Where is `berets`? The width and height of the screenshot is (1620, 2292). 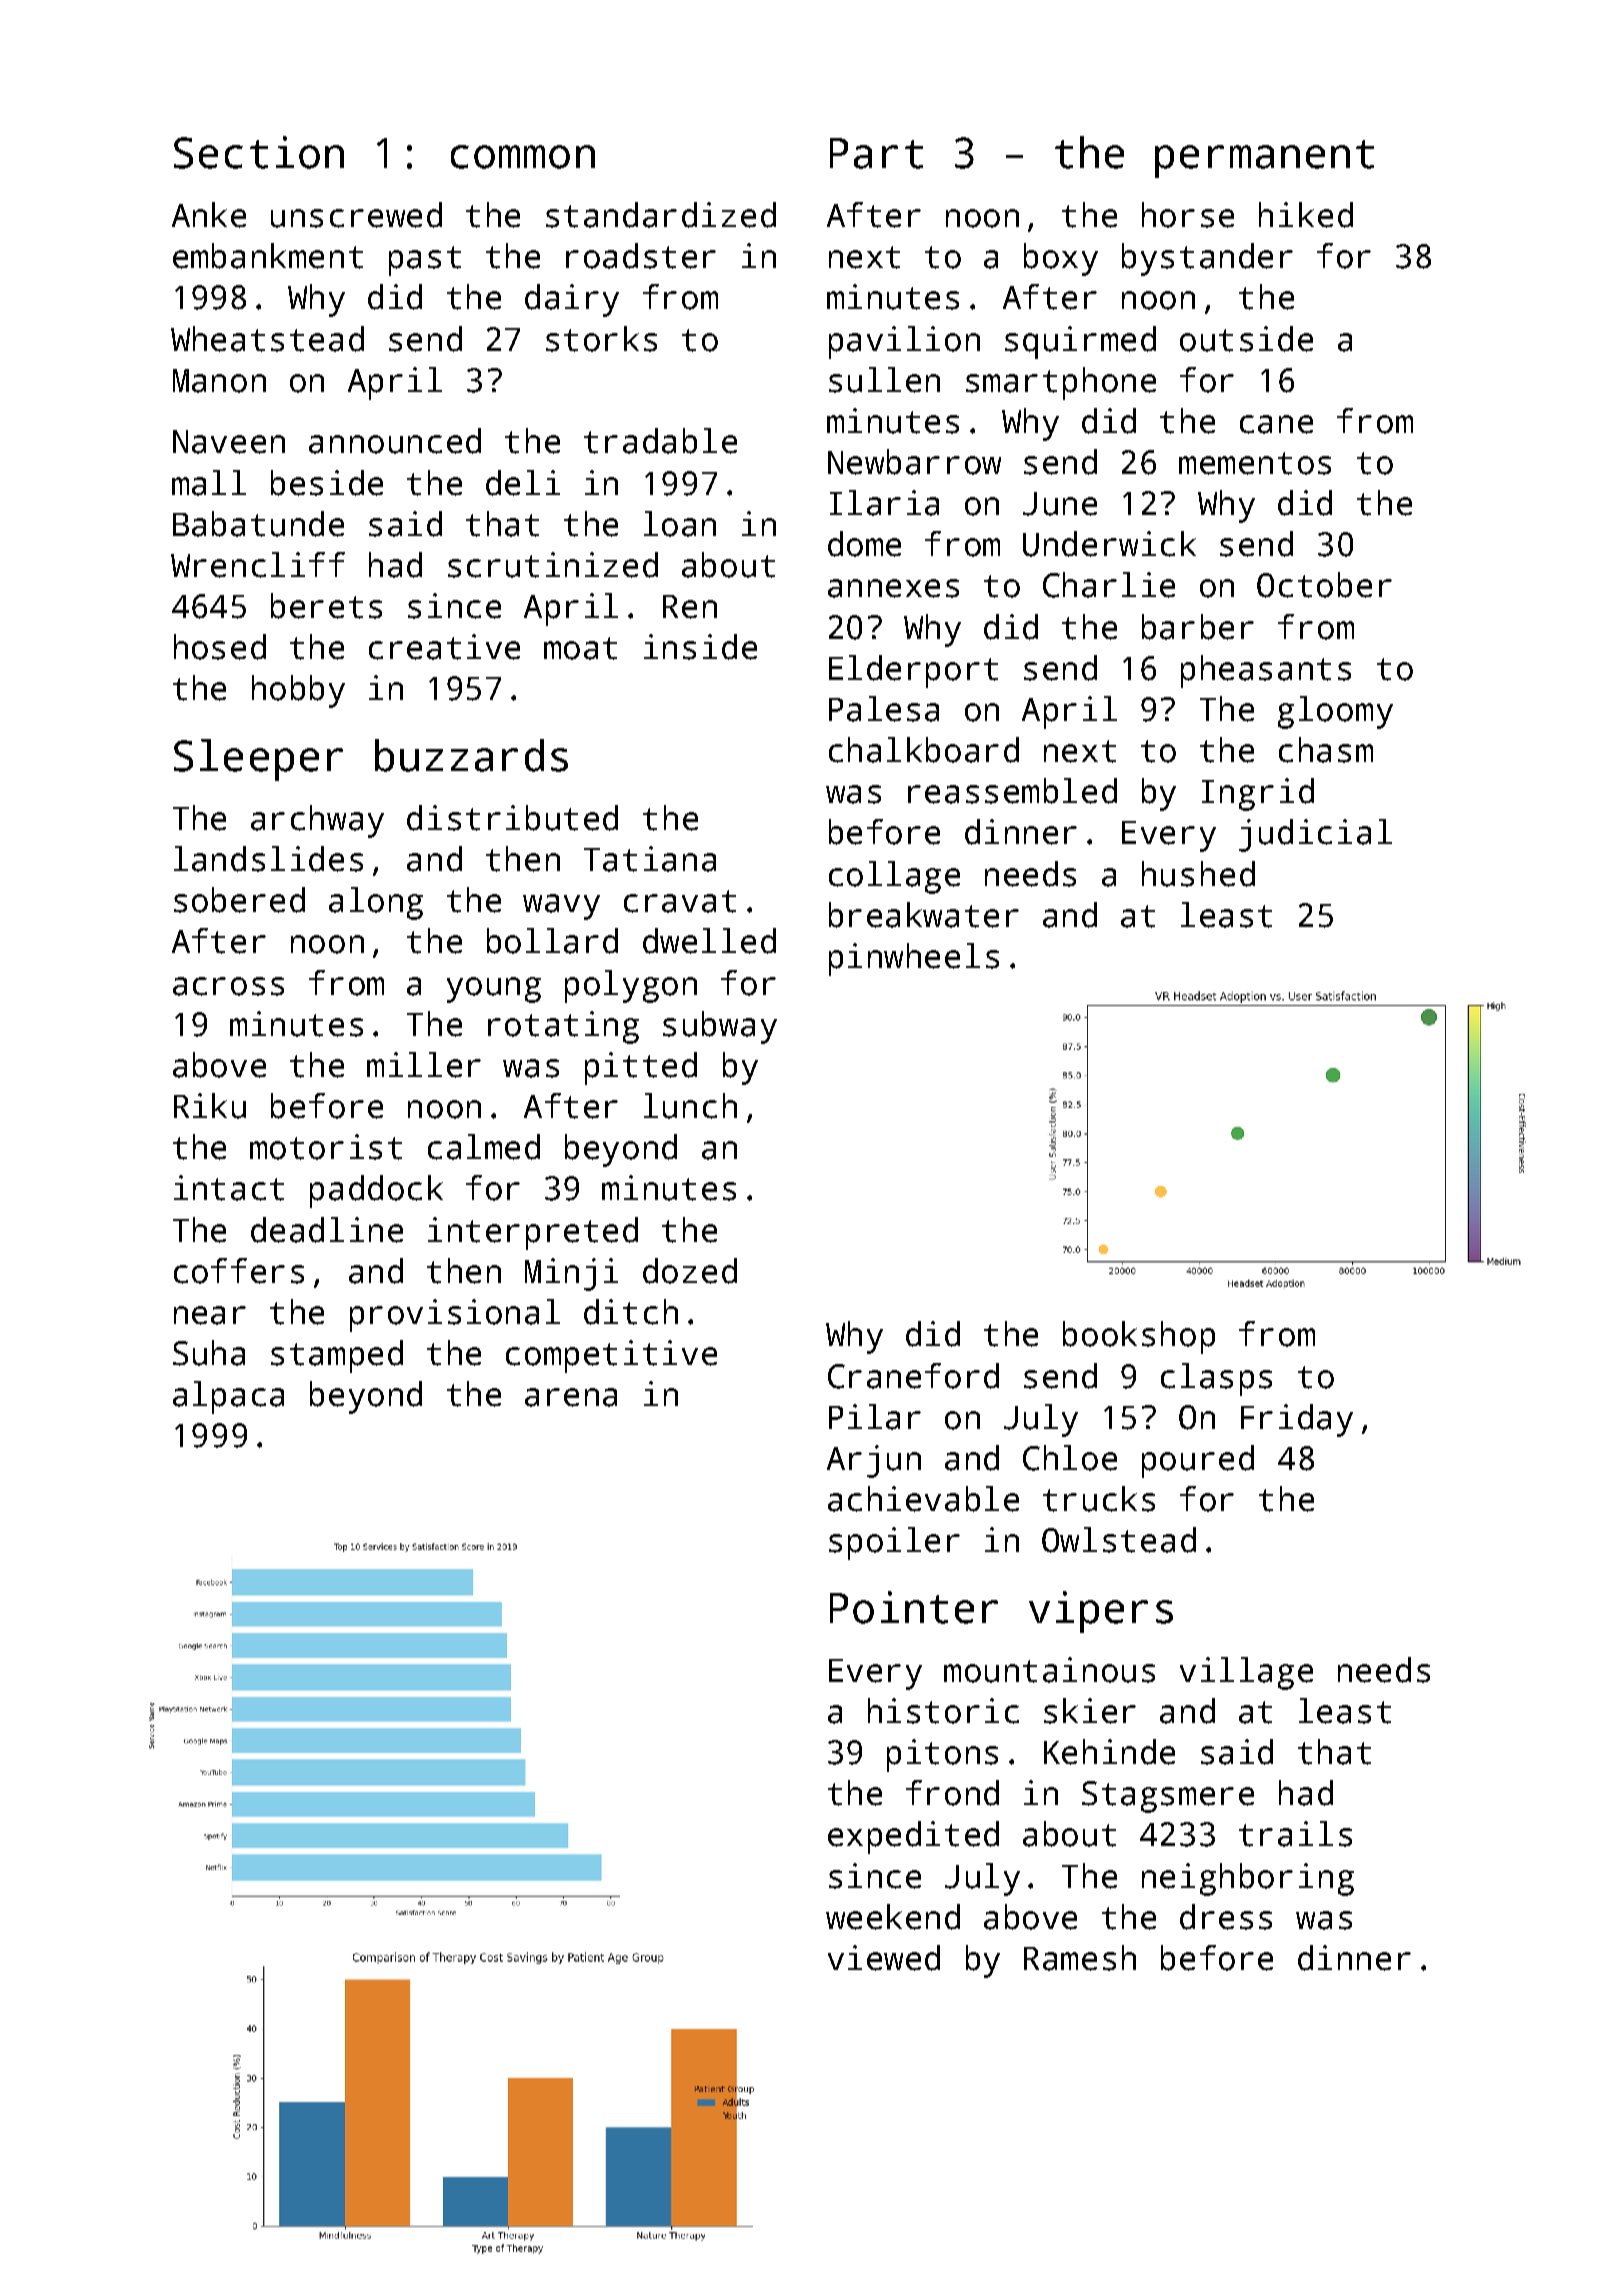
berets is located at coordinates (326, 606).
